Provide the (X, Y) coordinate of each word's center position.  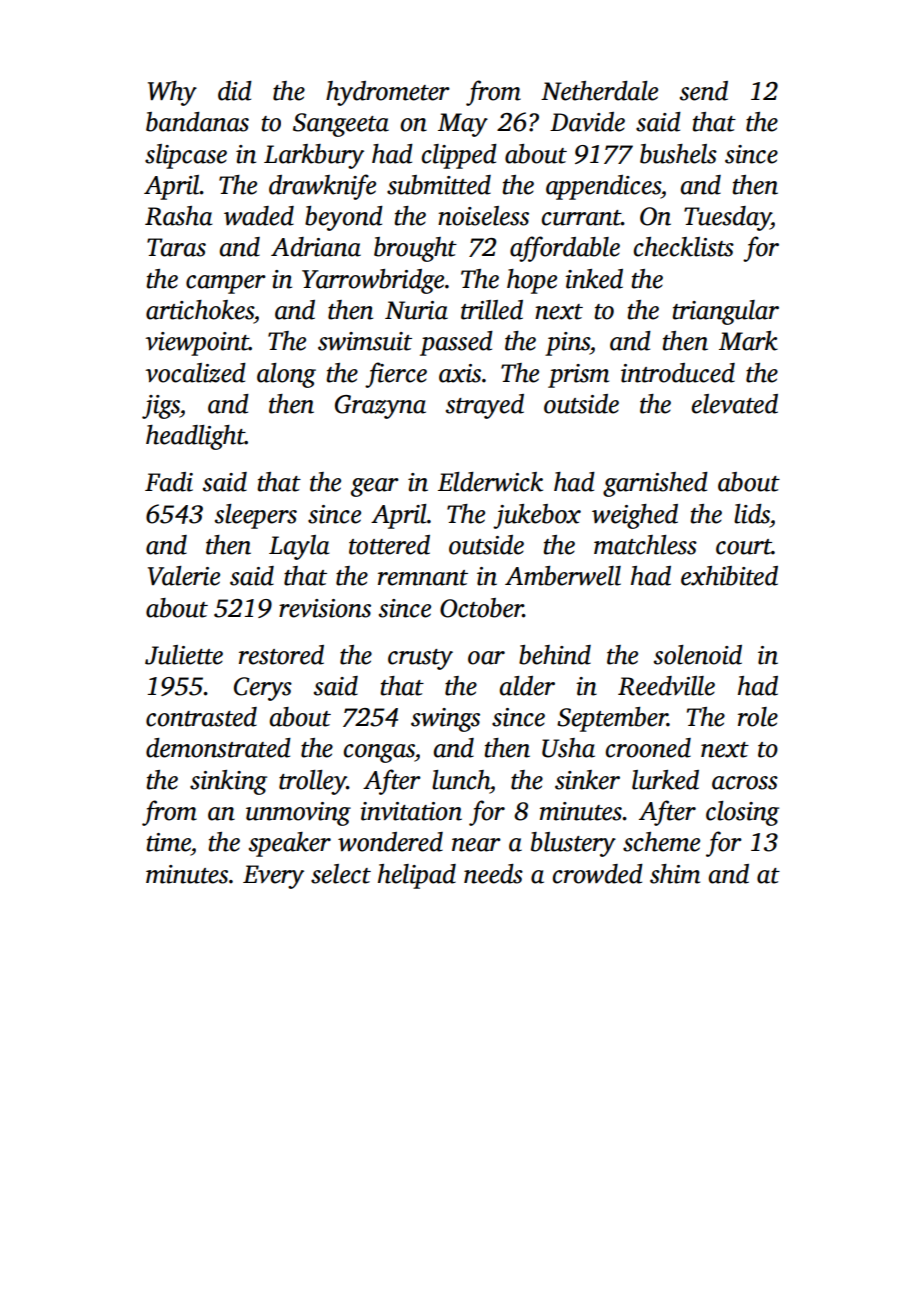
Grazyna (380, 407)
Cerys (263, 689)
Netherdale (599, 91)
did (235, 91)
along (286, 375)
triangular (726, 312)
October (481, 608)
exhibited (729, 576)
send (704, 91)
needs (493, 874)
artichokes (200, 310)
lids (752, 514)
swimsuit (365, 341)
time (169, 842)
